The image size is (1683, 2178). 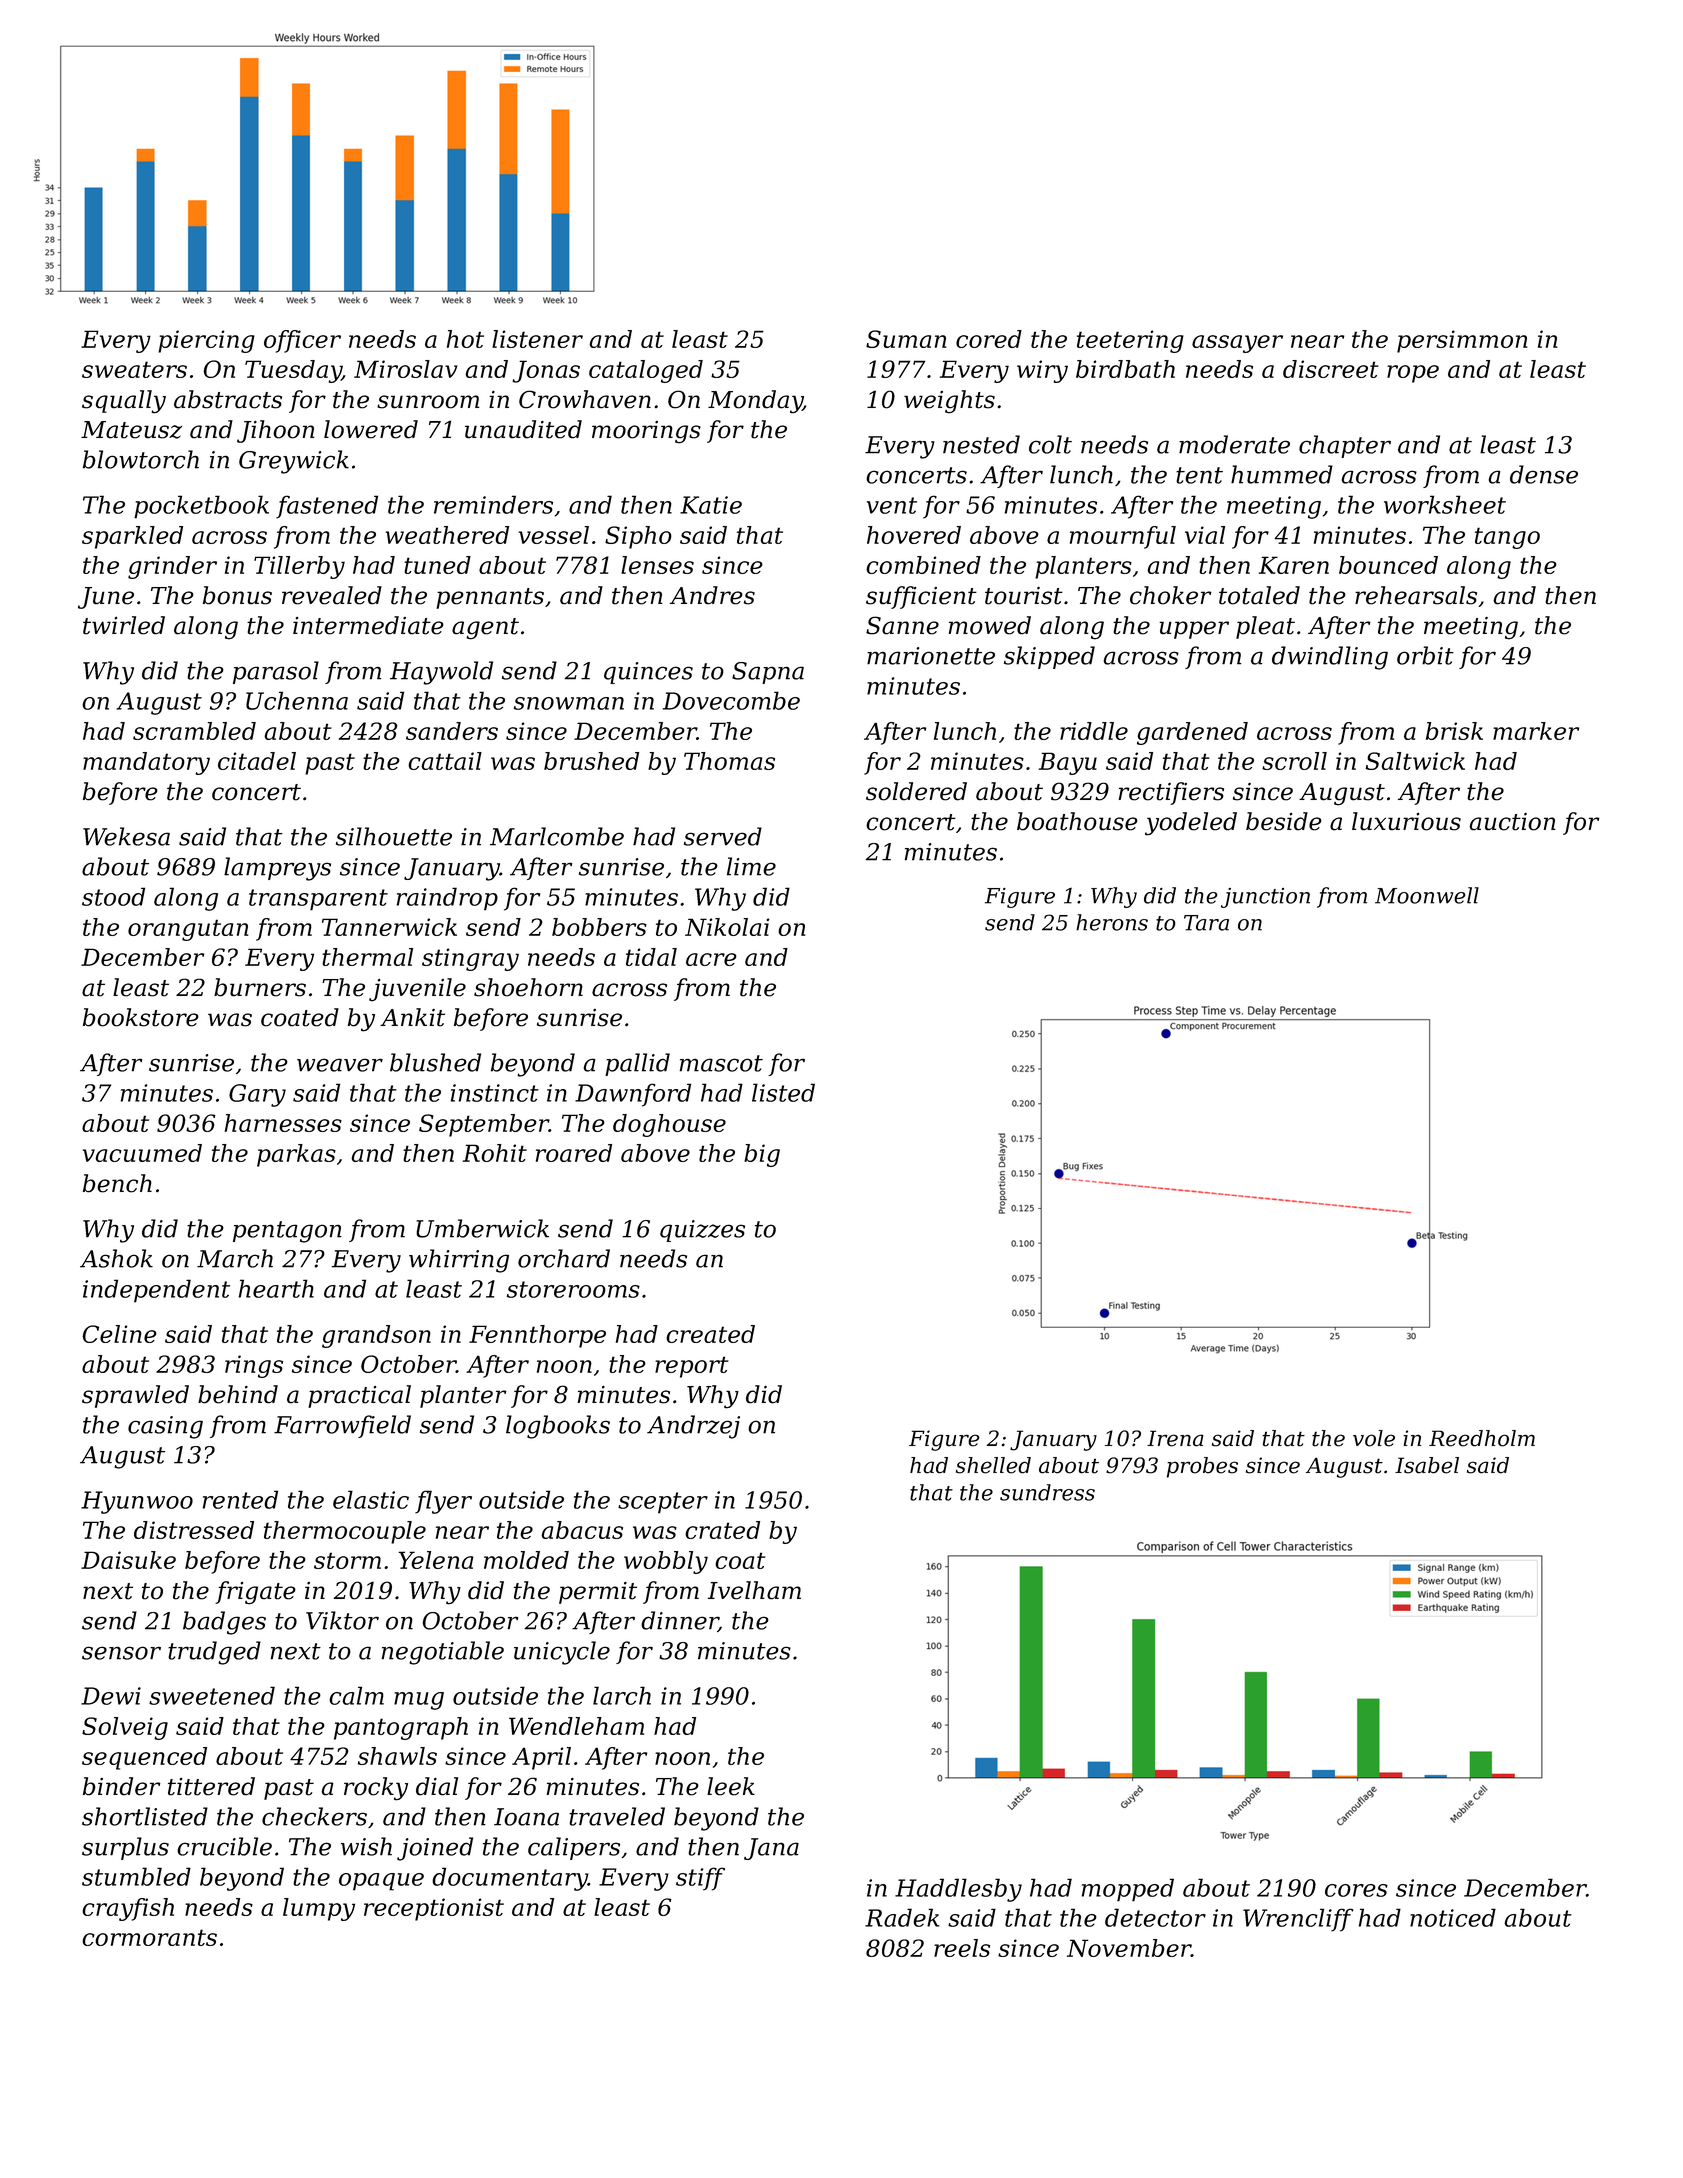 What do you see at coordinates (224, 1846) in the screenshot?
I see `crucible` at bounding box center [224, 1846].
